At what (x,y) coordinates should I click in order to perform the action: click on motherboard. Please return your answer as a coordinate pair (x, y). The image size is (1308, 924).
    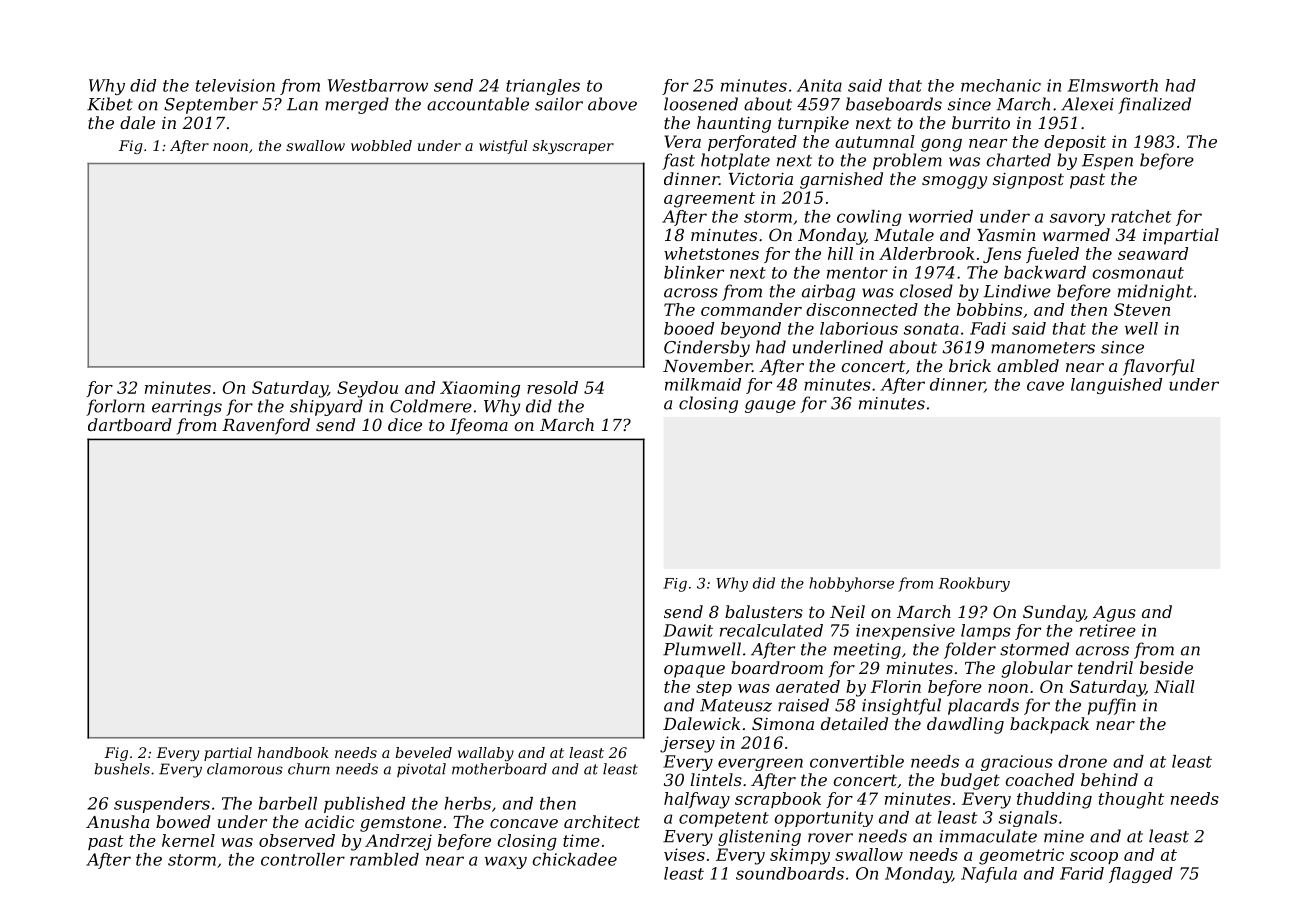
    Looking at the image, I should click on (499, 769).
